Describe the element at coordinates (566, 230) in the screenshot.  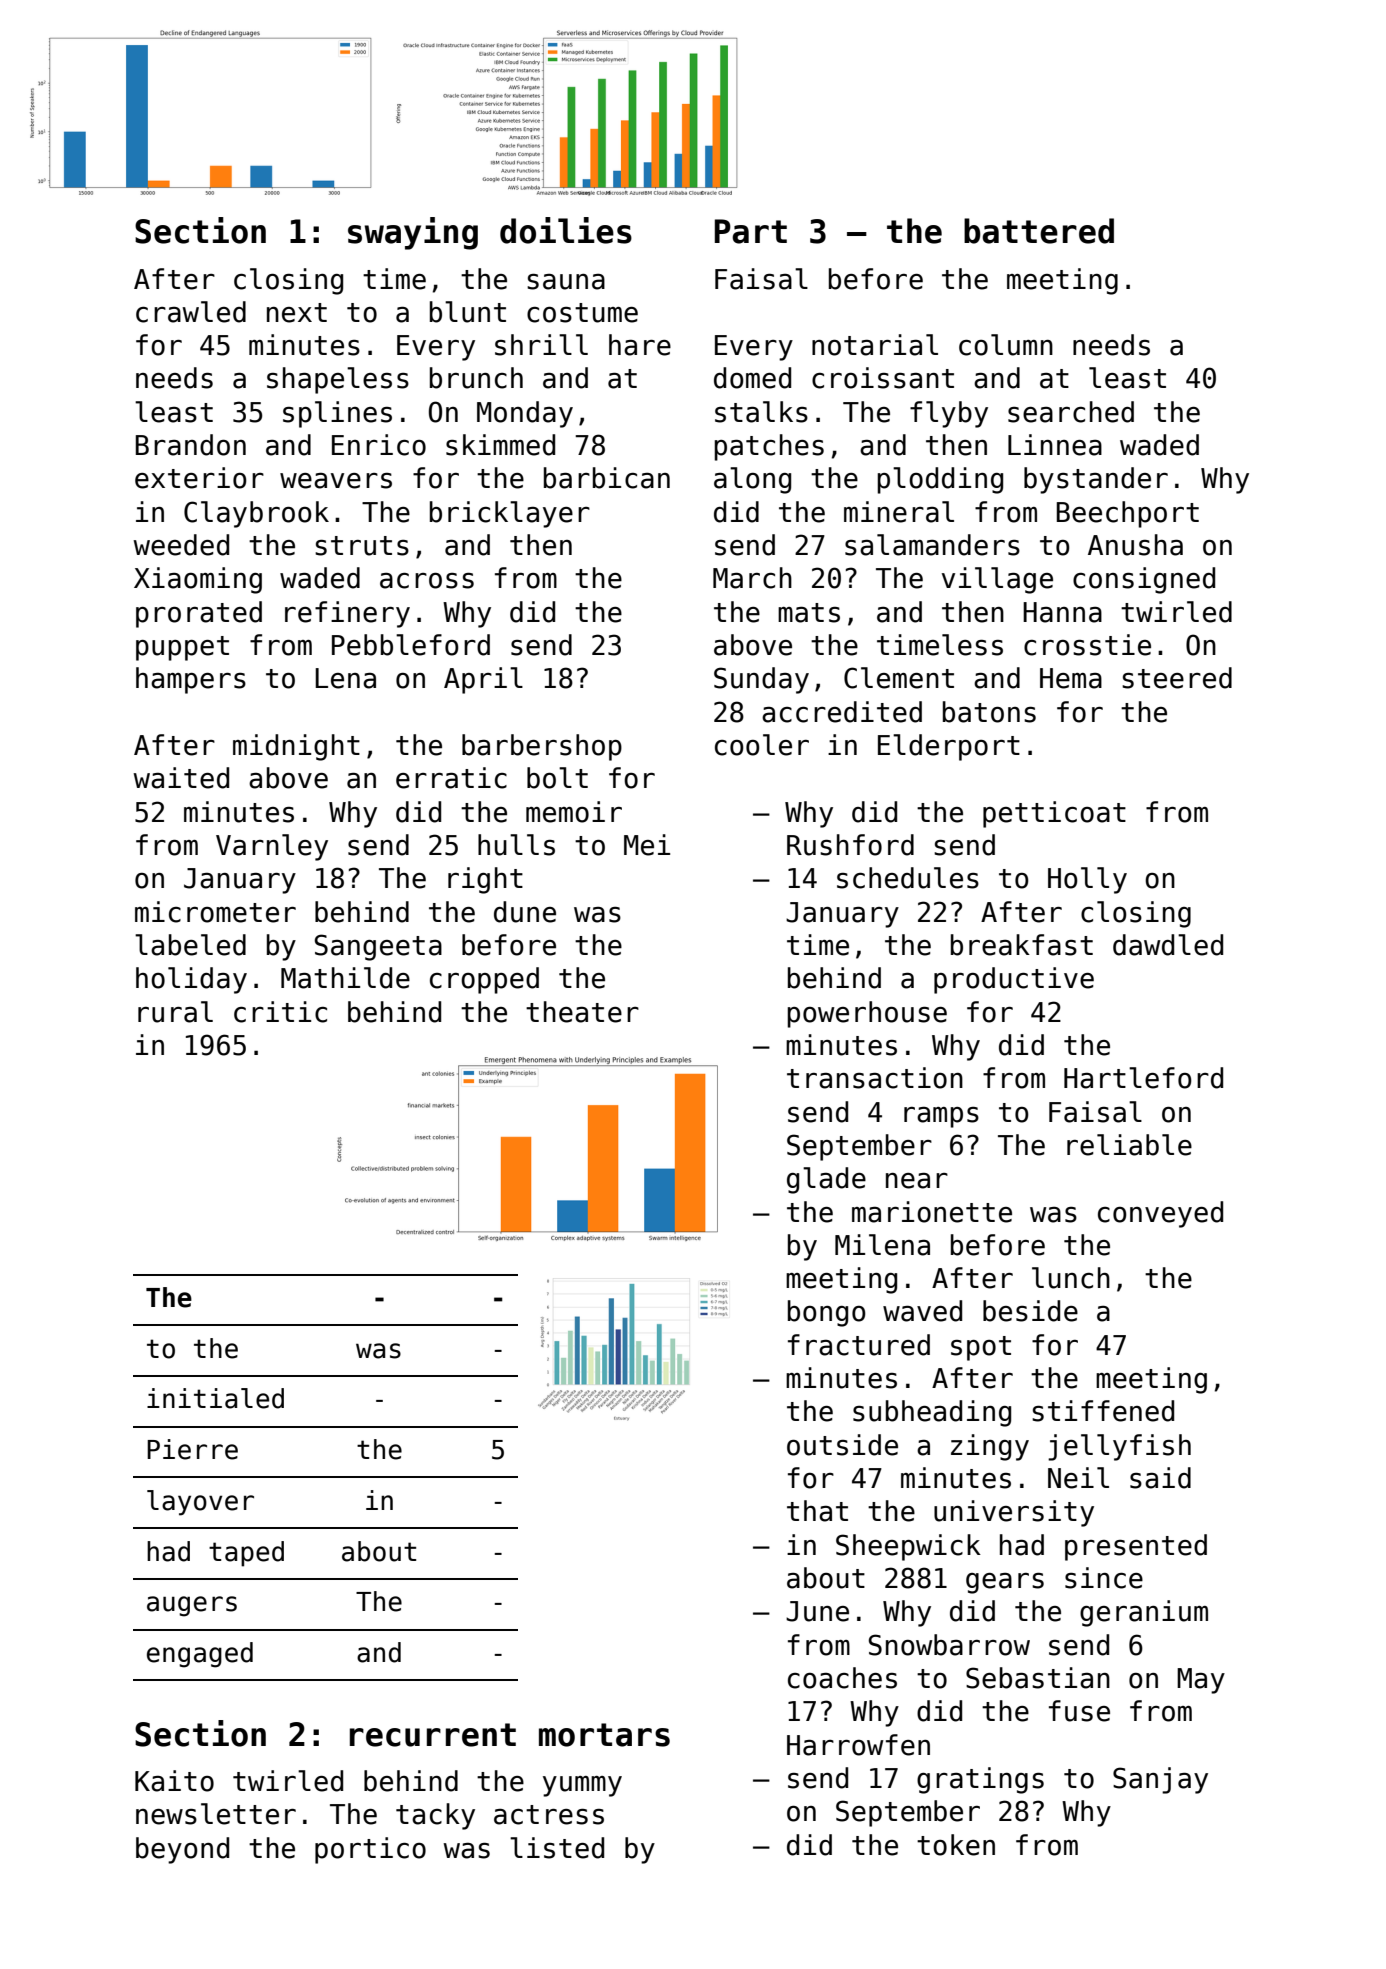
I see `doilies` at that location.
